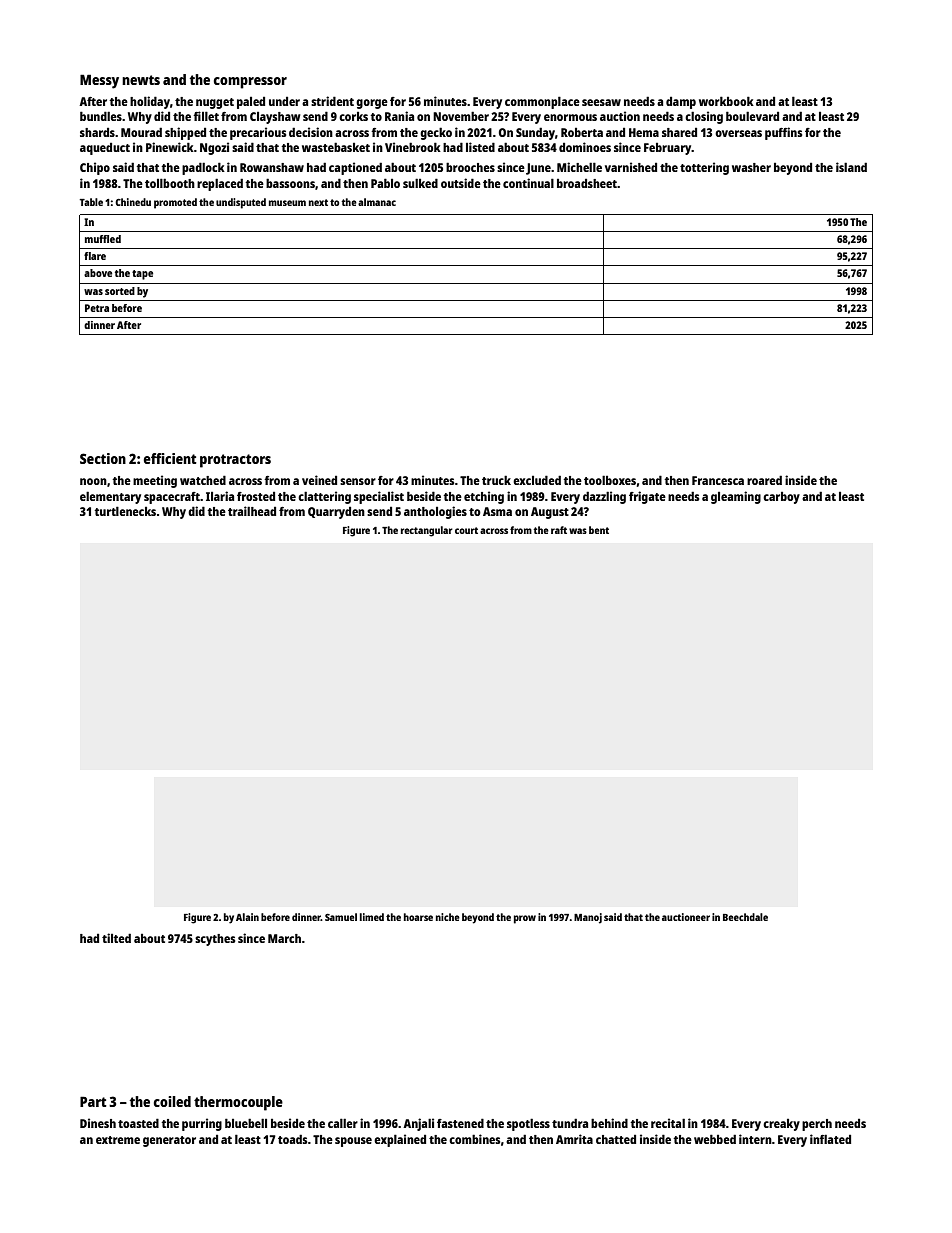 This page has height=1233, width=952. What do you see at coordinates (252, 511) in the page?
I see `trailhead` at bounding box center [252, 511].
